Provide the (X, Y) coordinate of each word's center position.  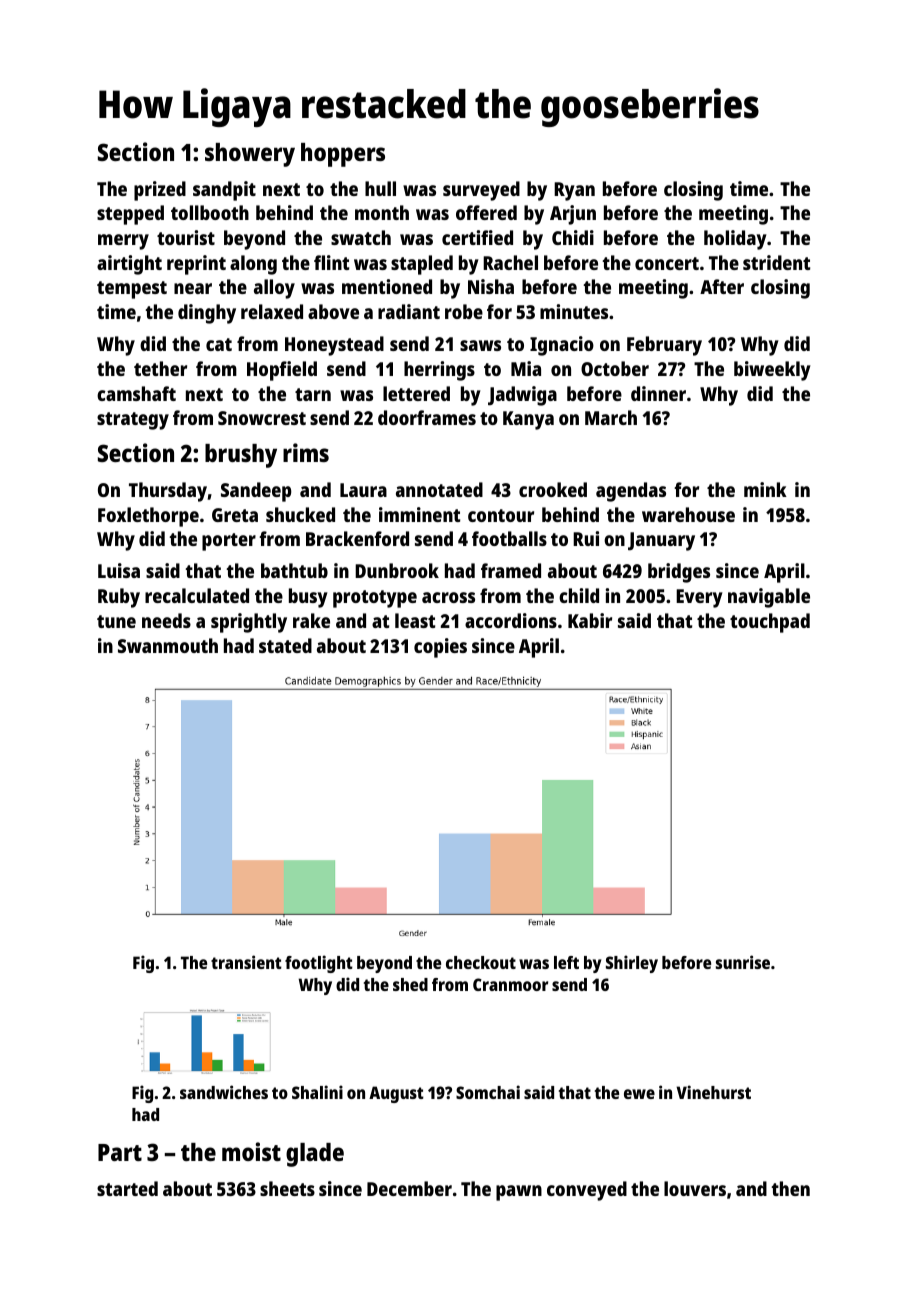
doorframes (427, 417)
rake (311, 620)
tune (116, 621)
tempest (132, 290)
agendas (631, 492)
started (127, 1188)
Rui (586, 538)
